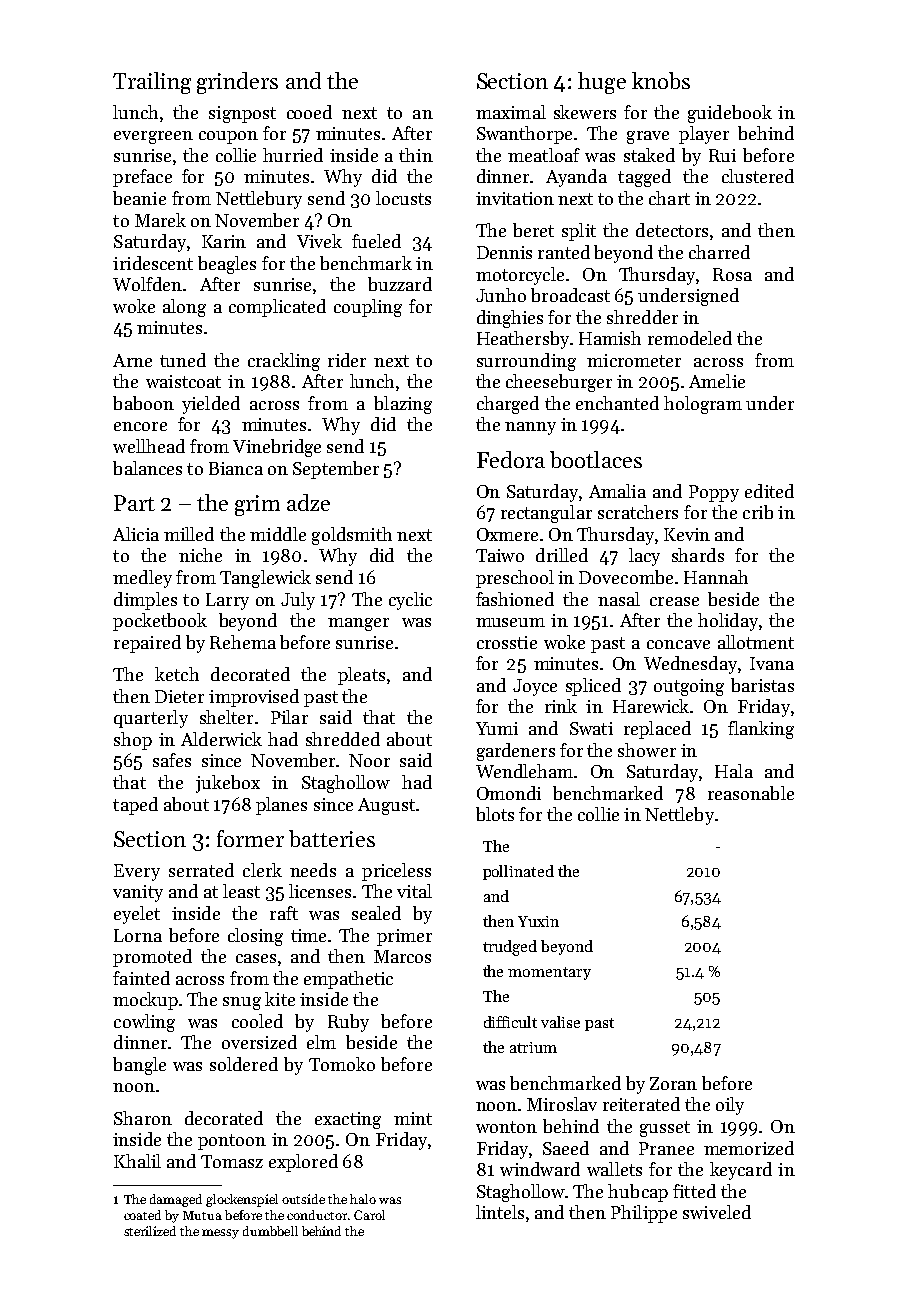  Describe the element at coordinates (259, 200) in the screenshot. I see `Nettlebury` at that location.
